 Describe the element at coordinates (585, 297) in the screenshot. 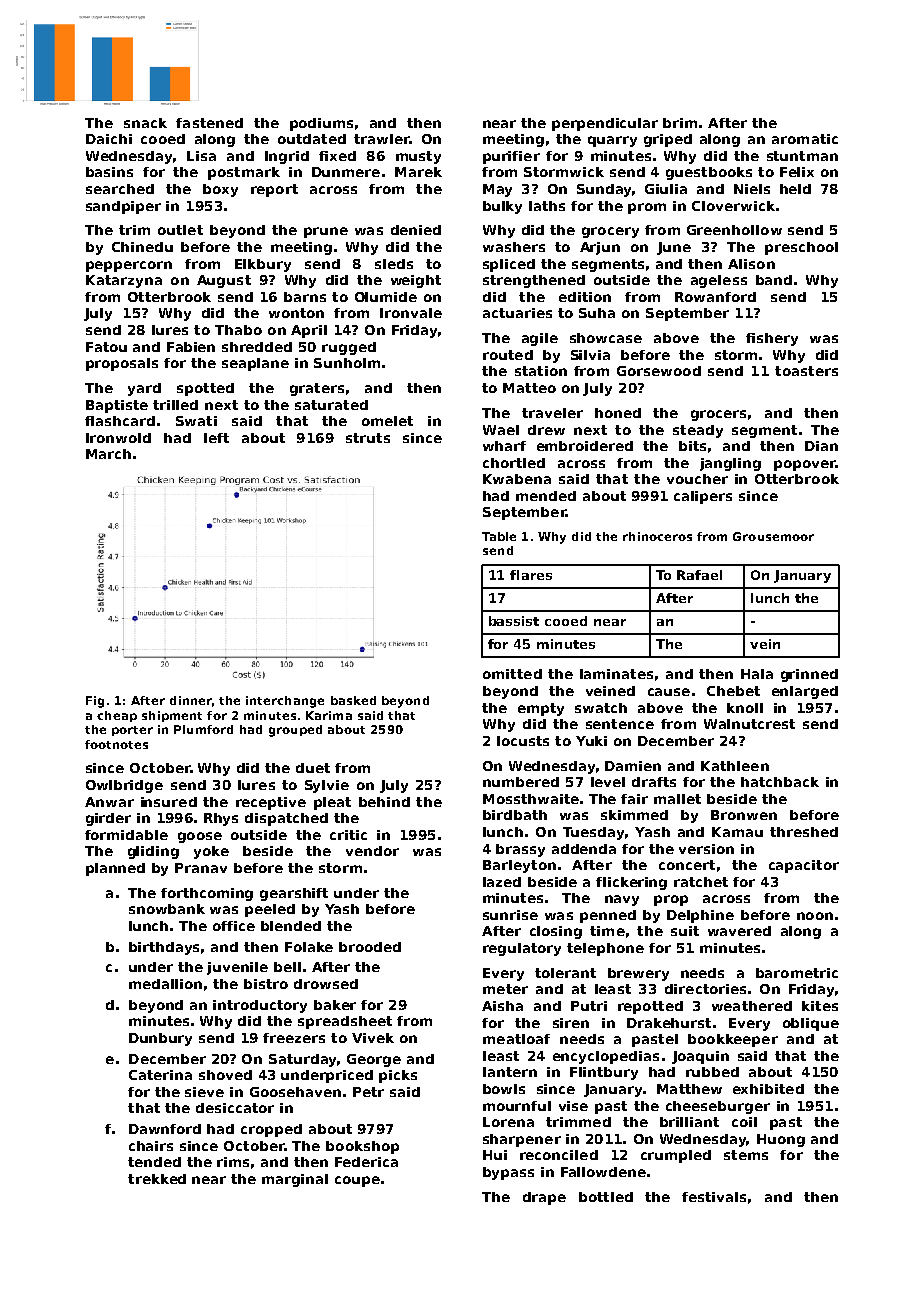

I see `edition` at that location.
